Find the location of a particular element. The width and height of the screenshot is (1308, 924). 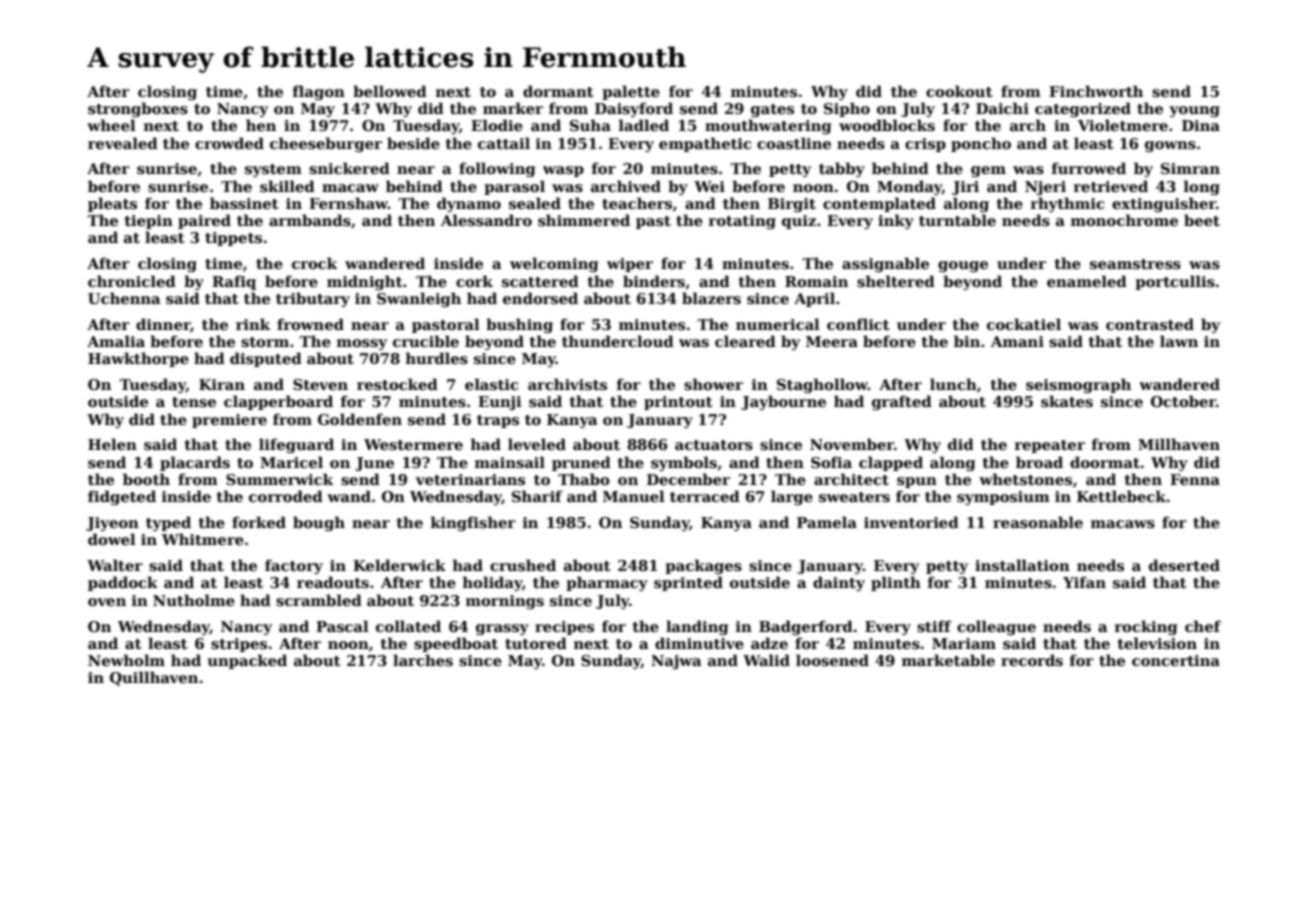

bushing is located at coordinates (519, 325).
